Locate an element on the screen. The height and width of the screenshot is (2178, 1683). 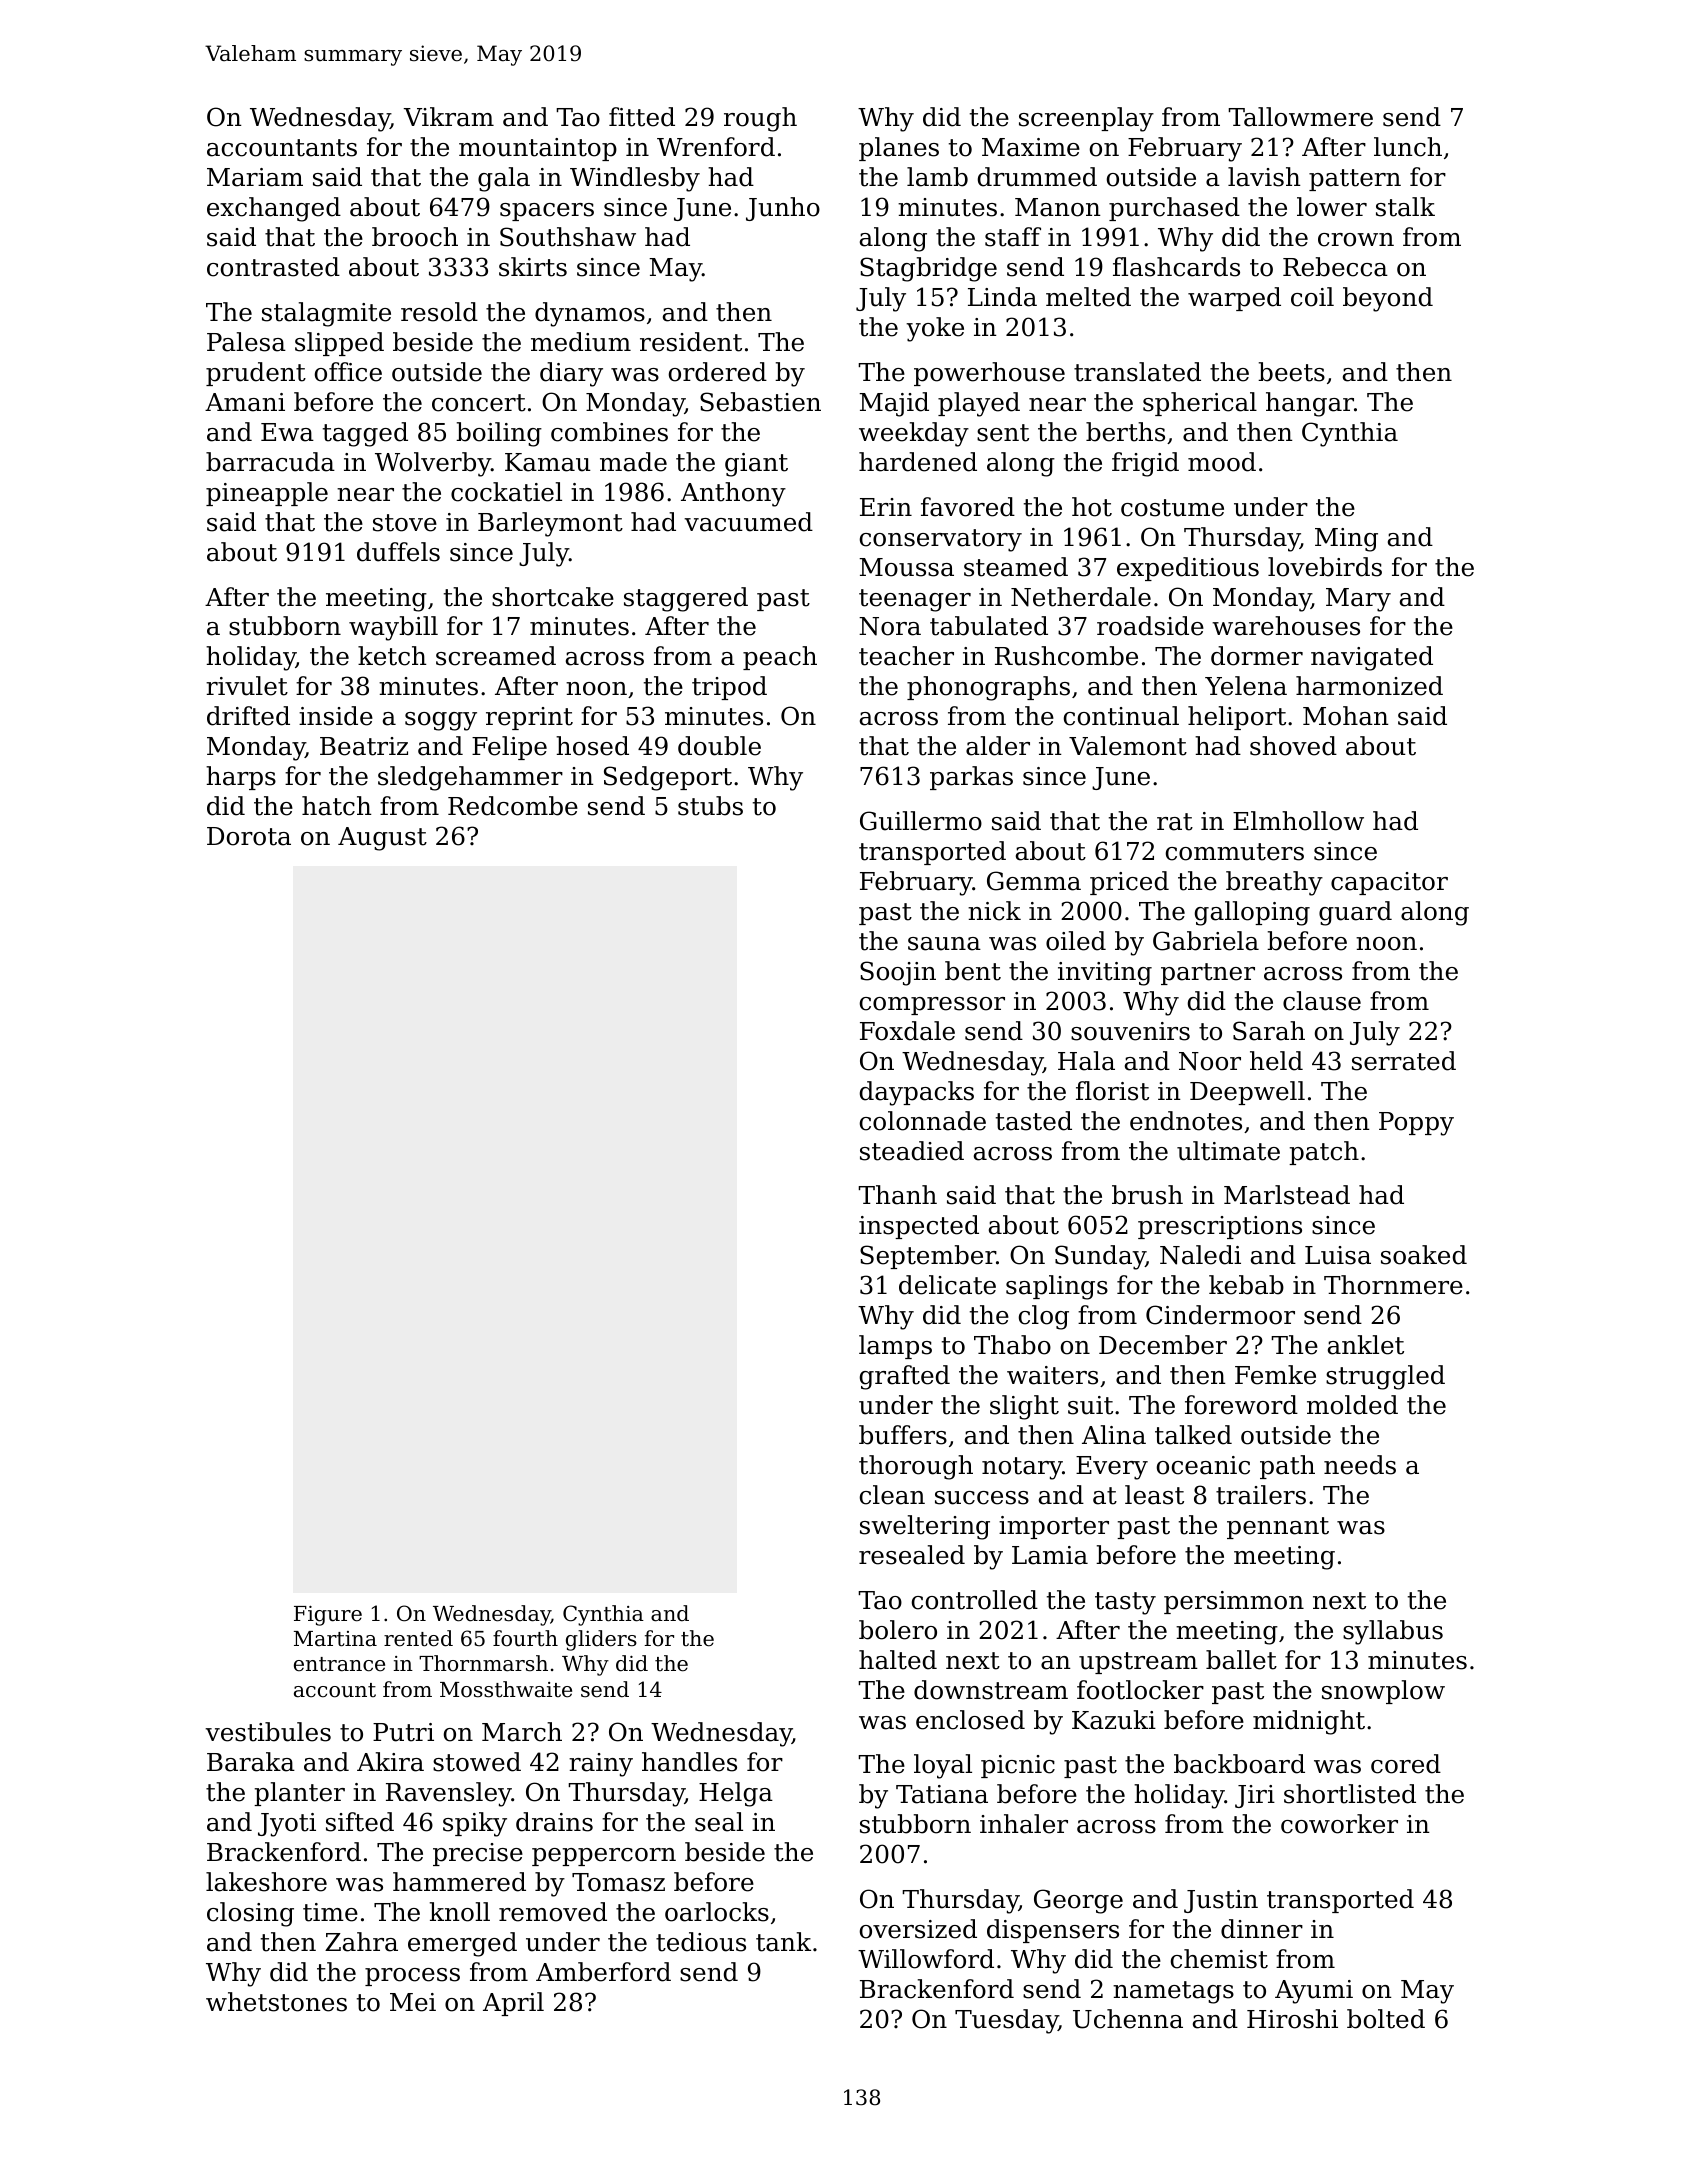
diary is located at coordinates (571, 374).
